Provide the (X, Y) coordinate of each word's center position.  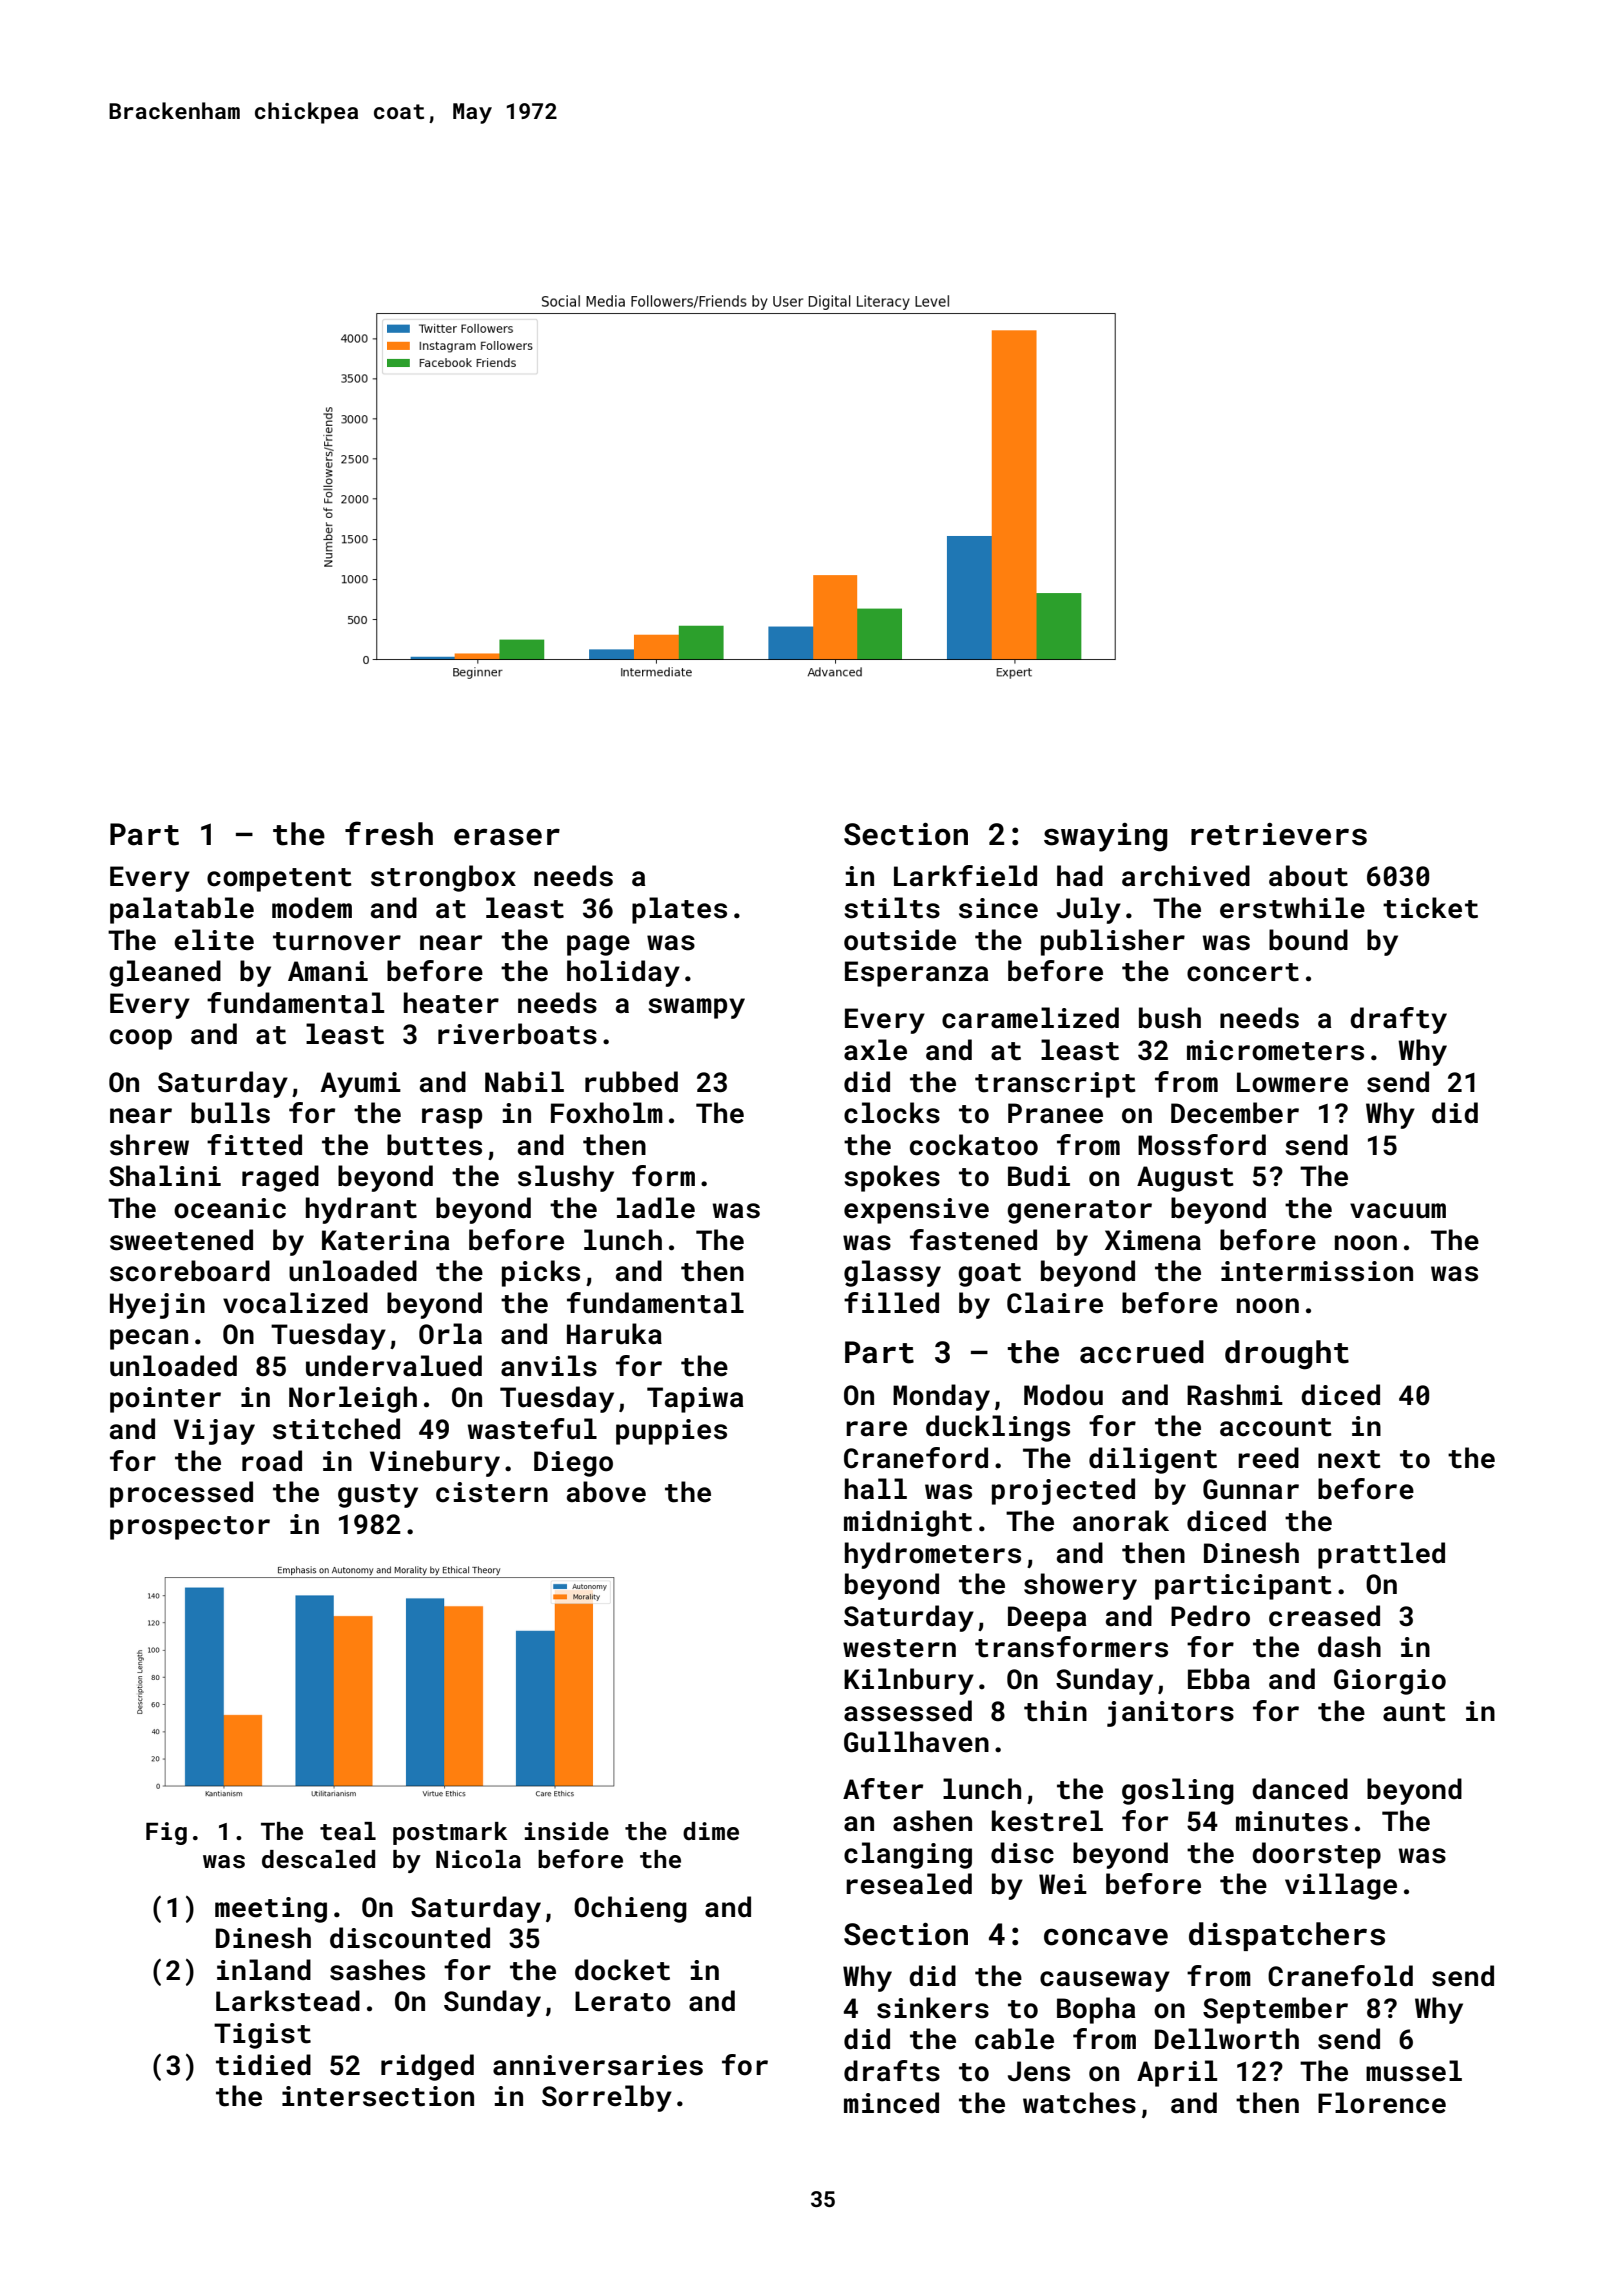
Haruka (614, 1334)
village (1341, 1886)
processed (181, 1494)
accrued (1142, 1352)
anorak (1121, 1521)
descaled (318, 1859)
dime (711, 1831)
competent (279, 880)
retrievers (1279, 834)
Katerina (386, 1240)
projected (1063, 1491)
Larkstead (288, 2001)
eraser (507, 837)
